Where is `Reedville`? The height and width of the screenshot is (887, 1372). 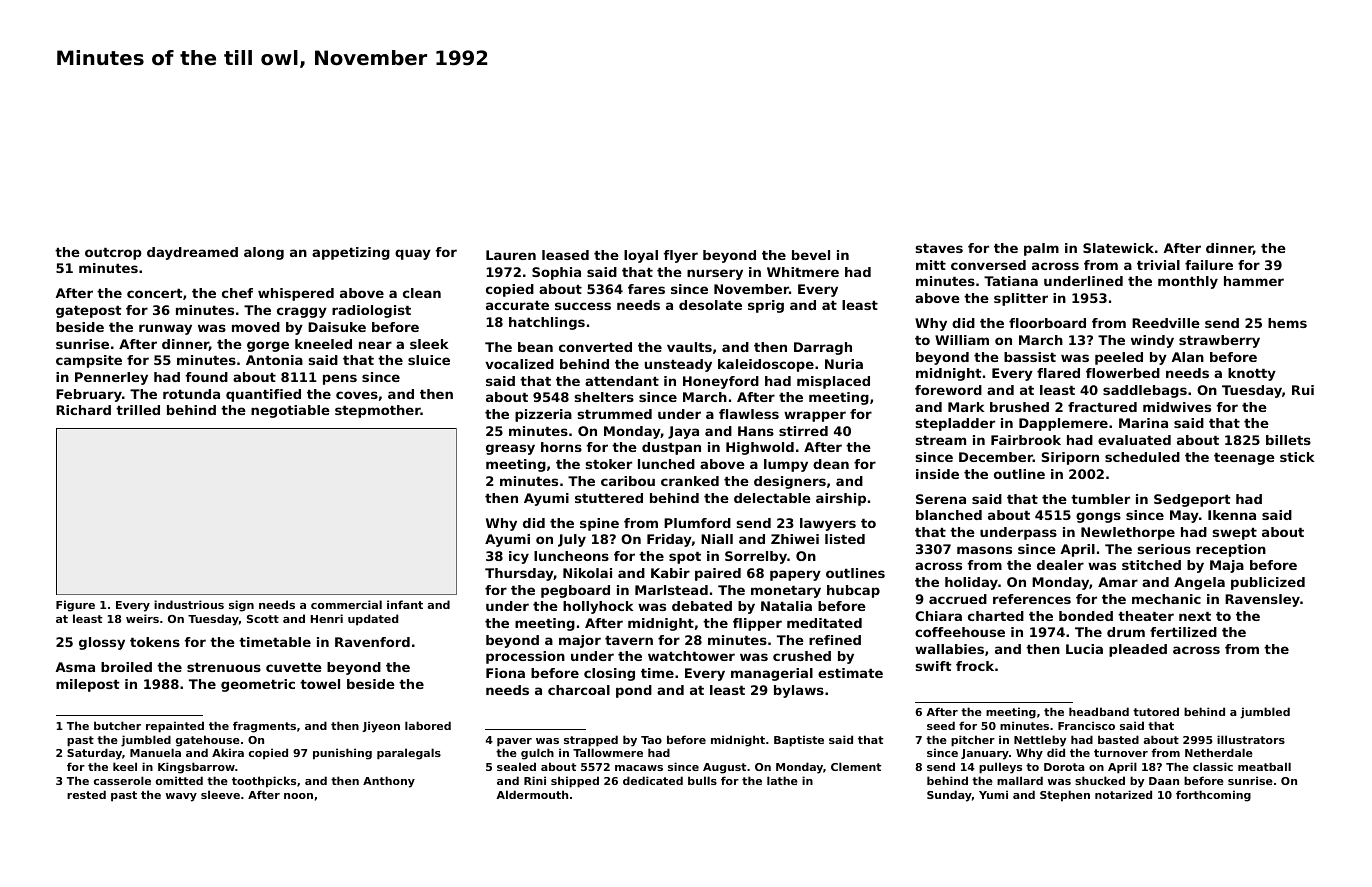 Reedville is located at coordinates (1166, 323).
